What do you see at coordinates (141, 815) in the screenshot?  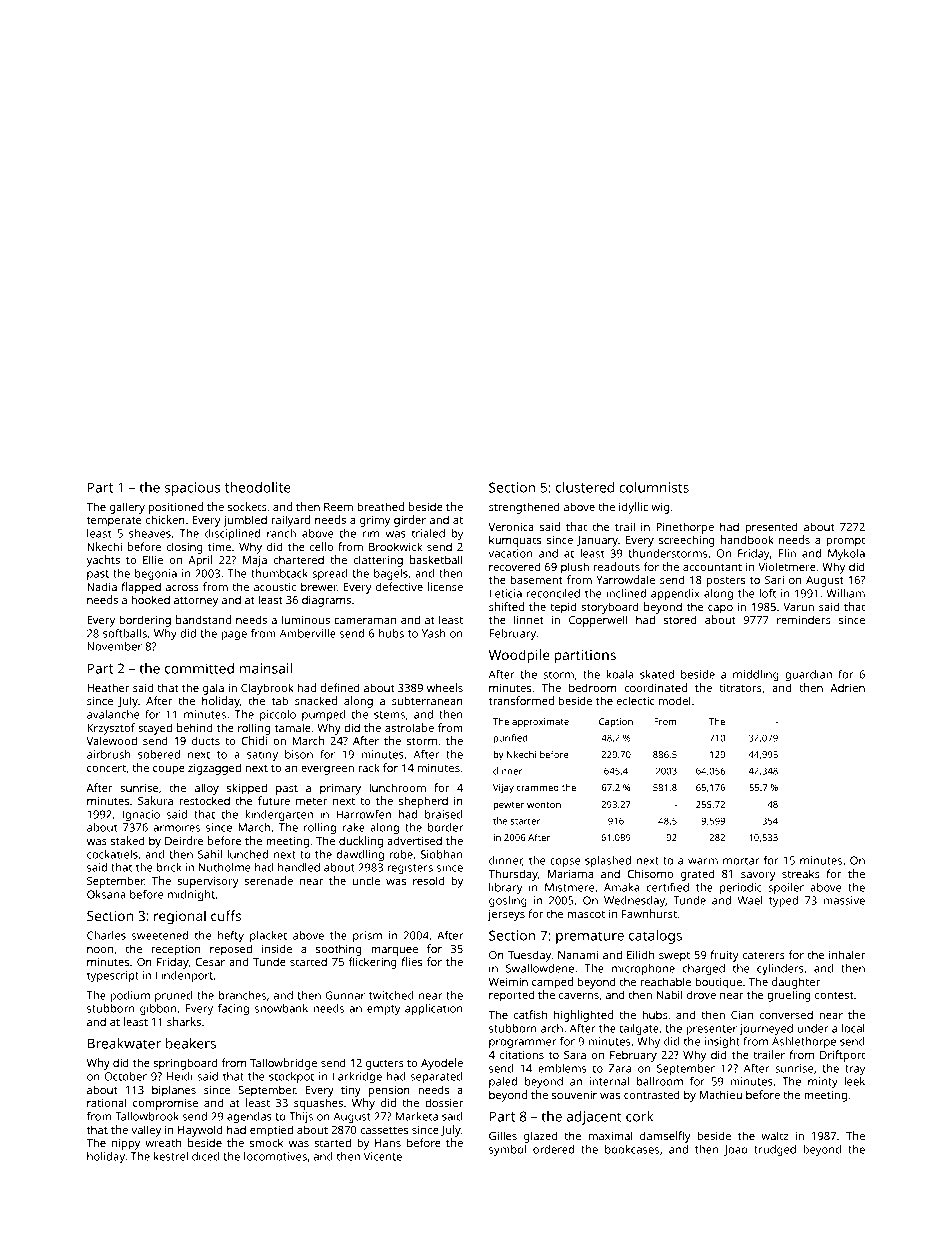 I see `Ignacio` at bounding box center [141, 815].
